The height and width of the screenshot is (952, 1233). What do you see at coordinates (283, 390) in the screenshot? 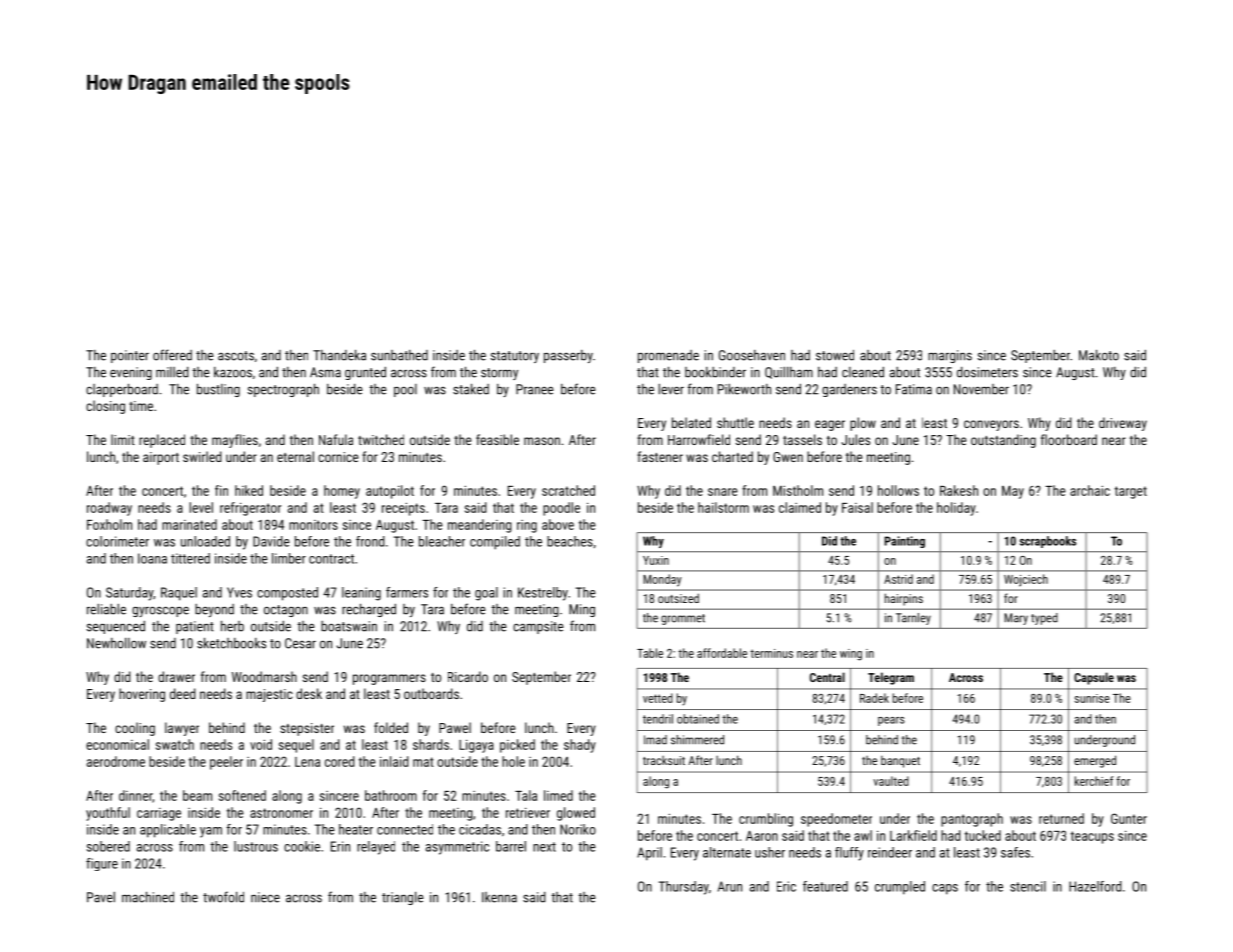
I see `spectrograph` at bounding box center [283, 390].
